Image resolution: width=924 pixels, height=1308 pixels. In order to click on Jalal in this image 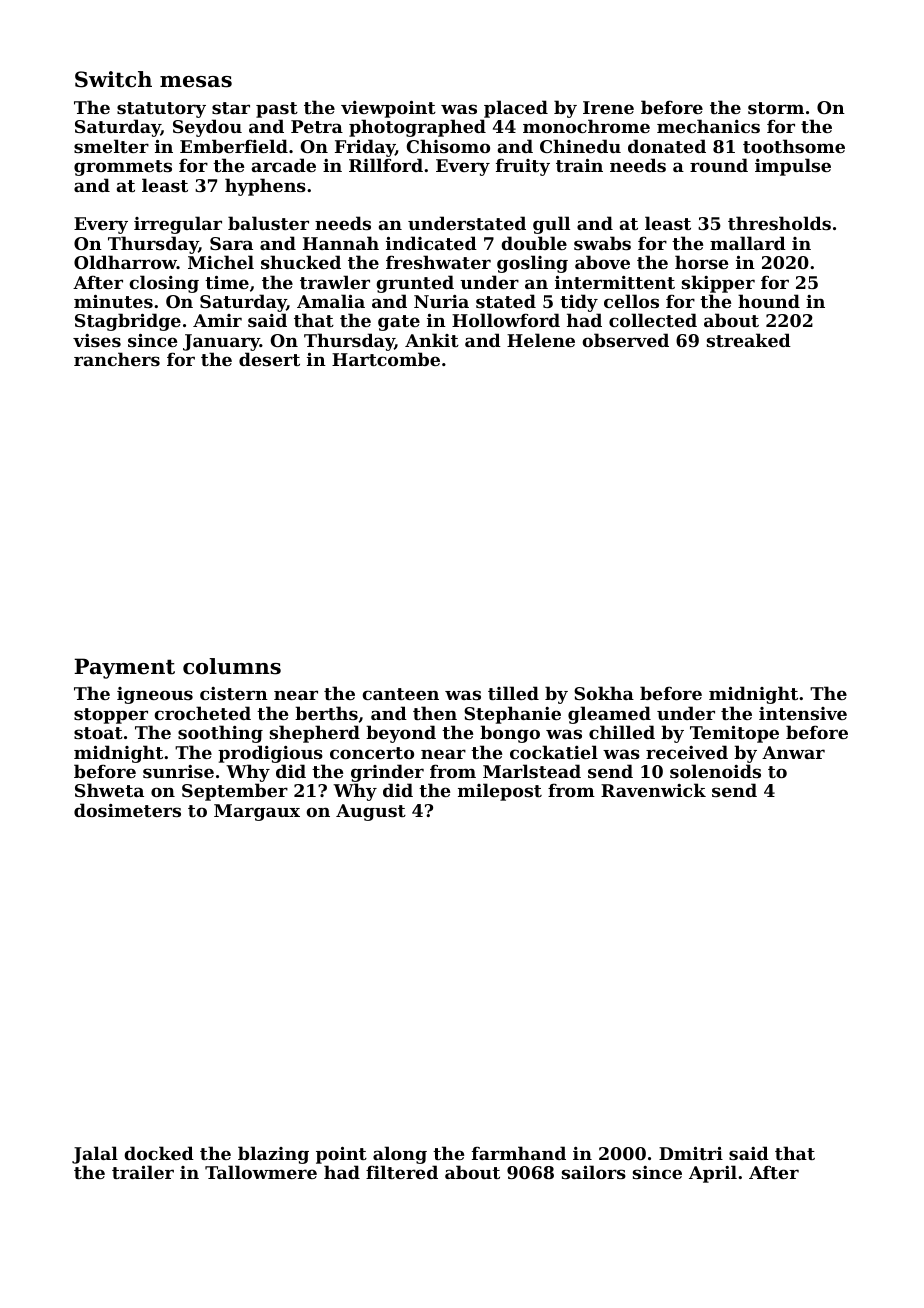, I will do `click(95, 1155)`.
